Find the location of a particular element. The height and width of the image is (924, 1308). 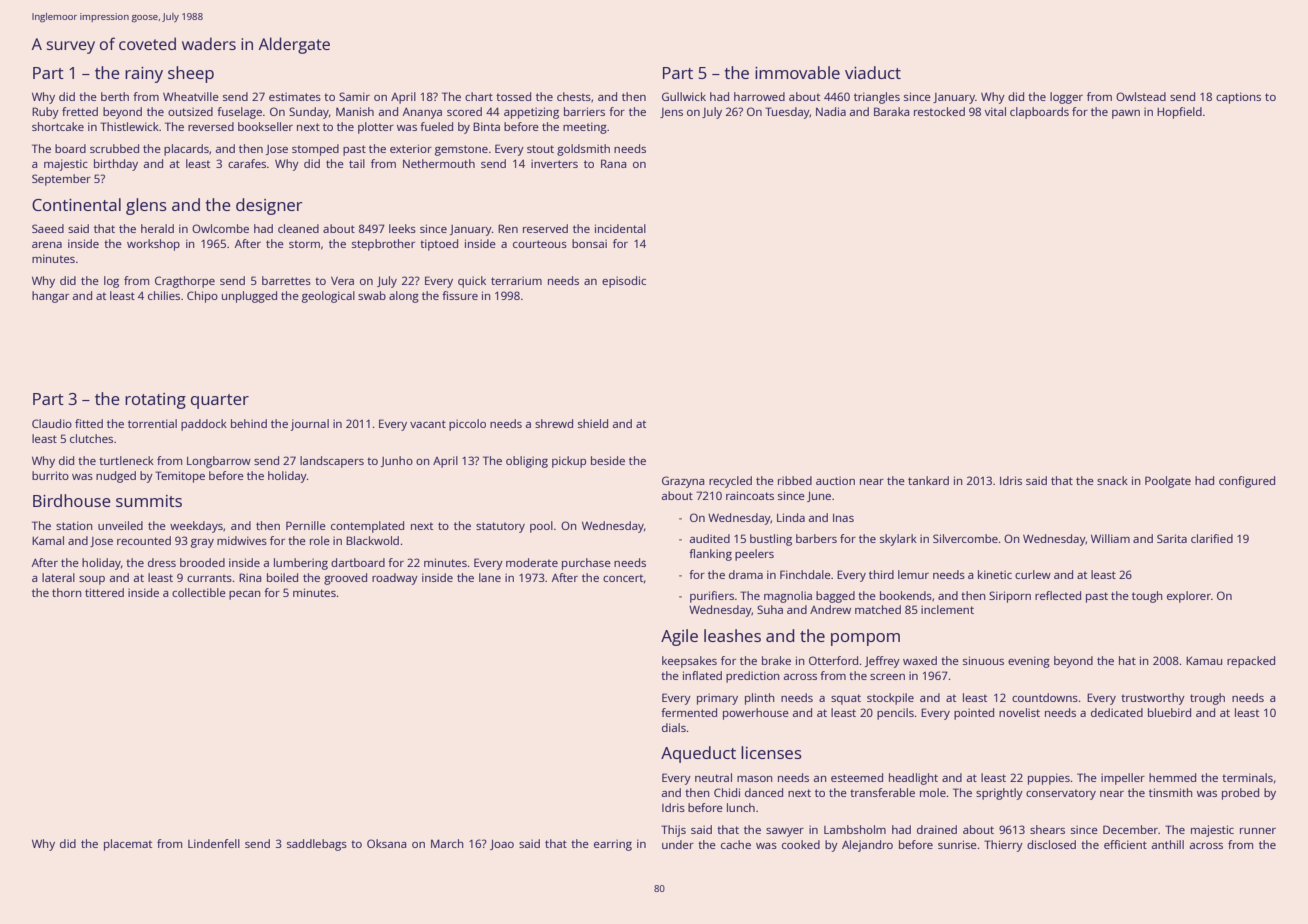

role is located at coordinates (320, 540).
